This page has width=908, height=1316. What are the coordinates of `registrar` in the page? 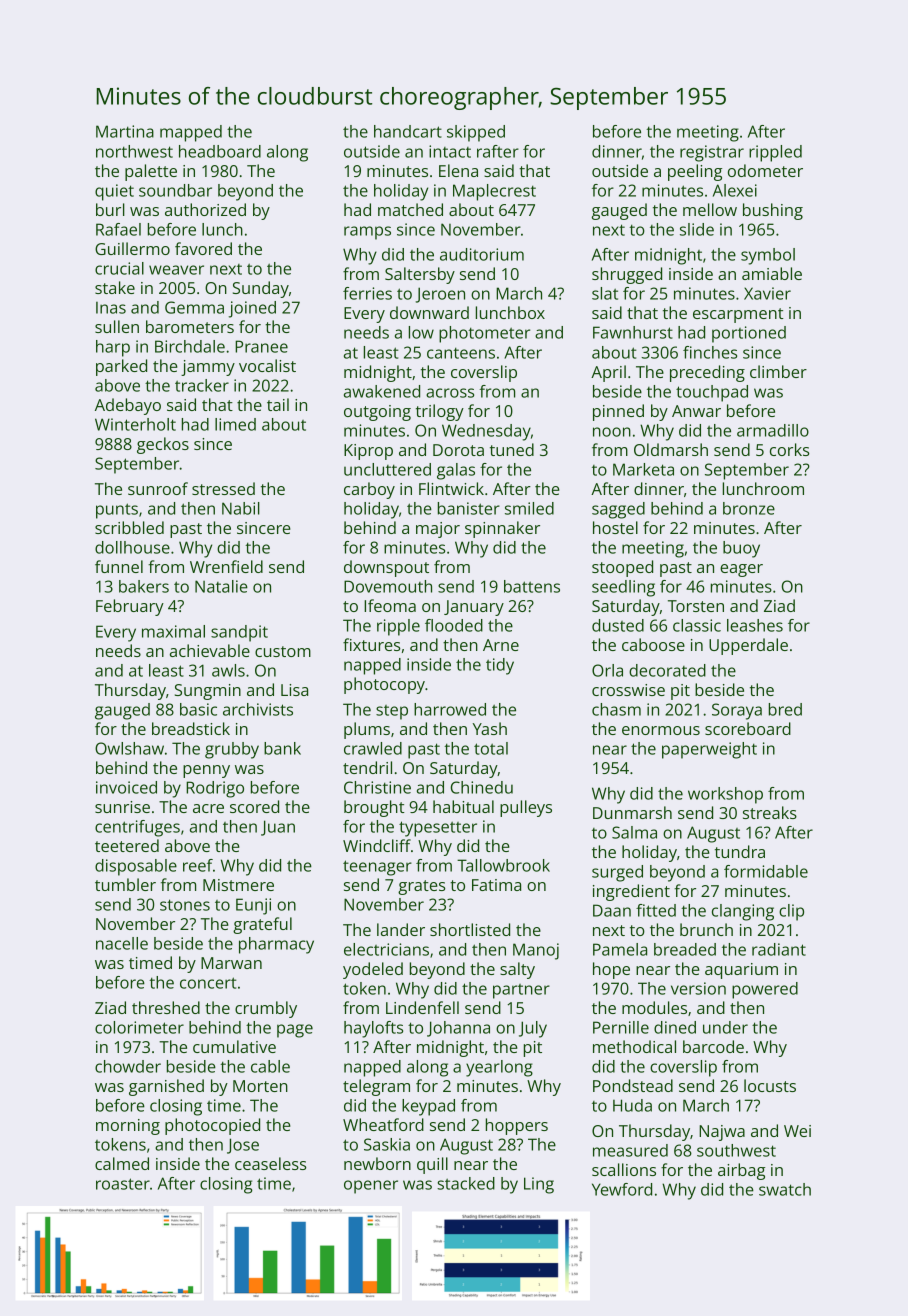 It's located at (712, 153).
